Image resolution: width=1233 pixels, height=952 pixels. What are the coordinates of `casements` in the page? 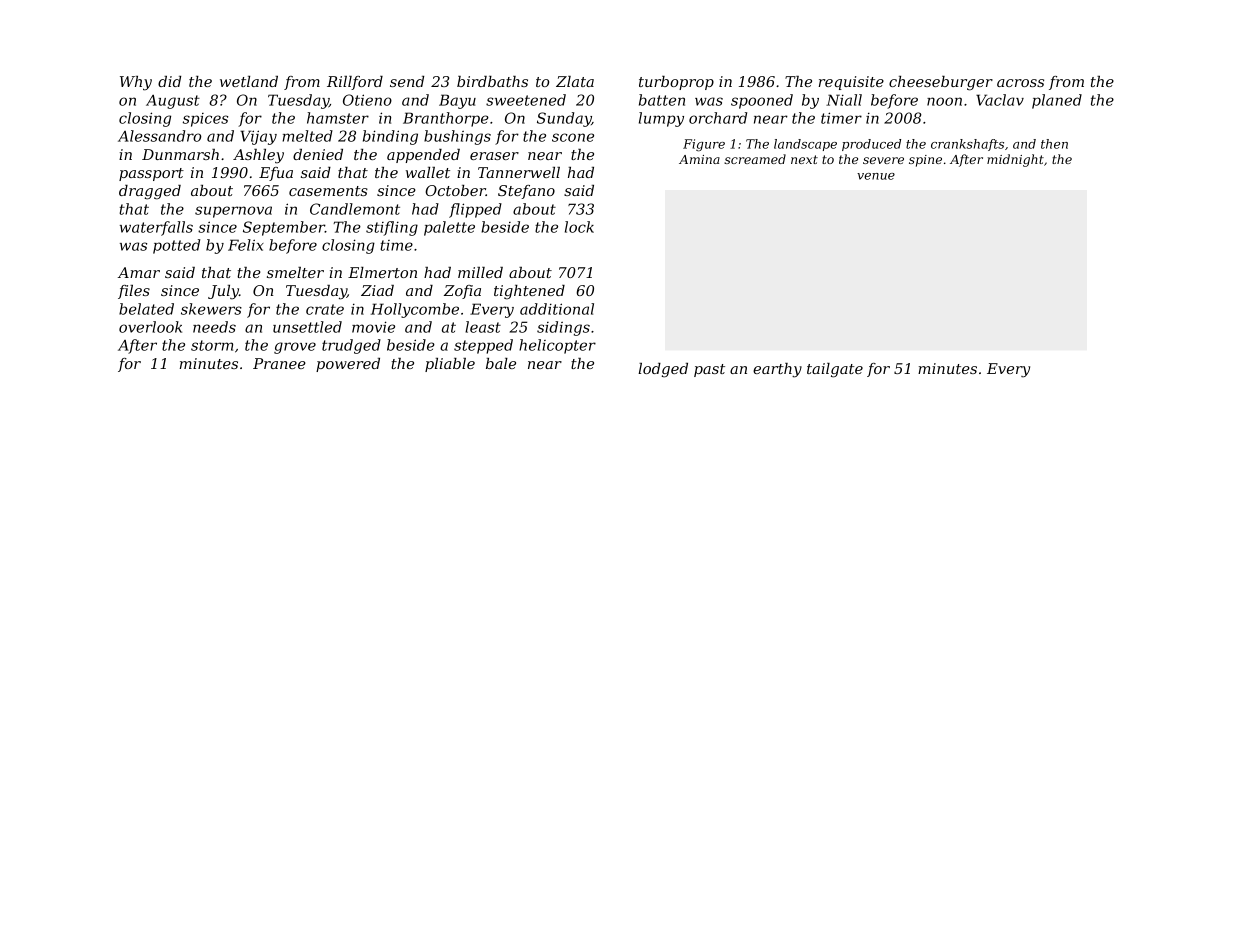 It's located at (328, 191).
